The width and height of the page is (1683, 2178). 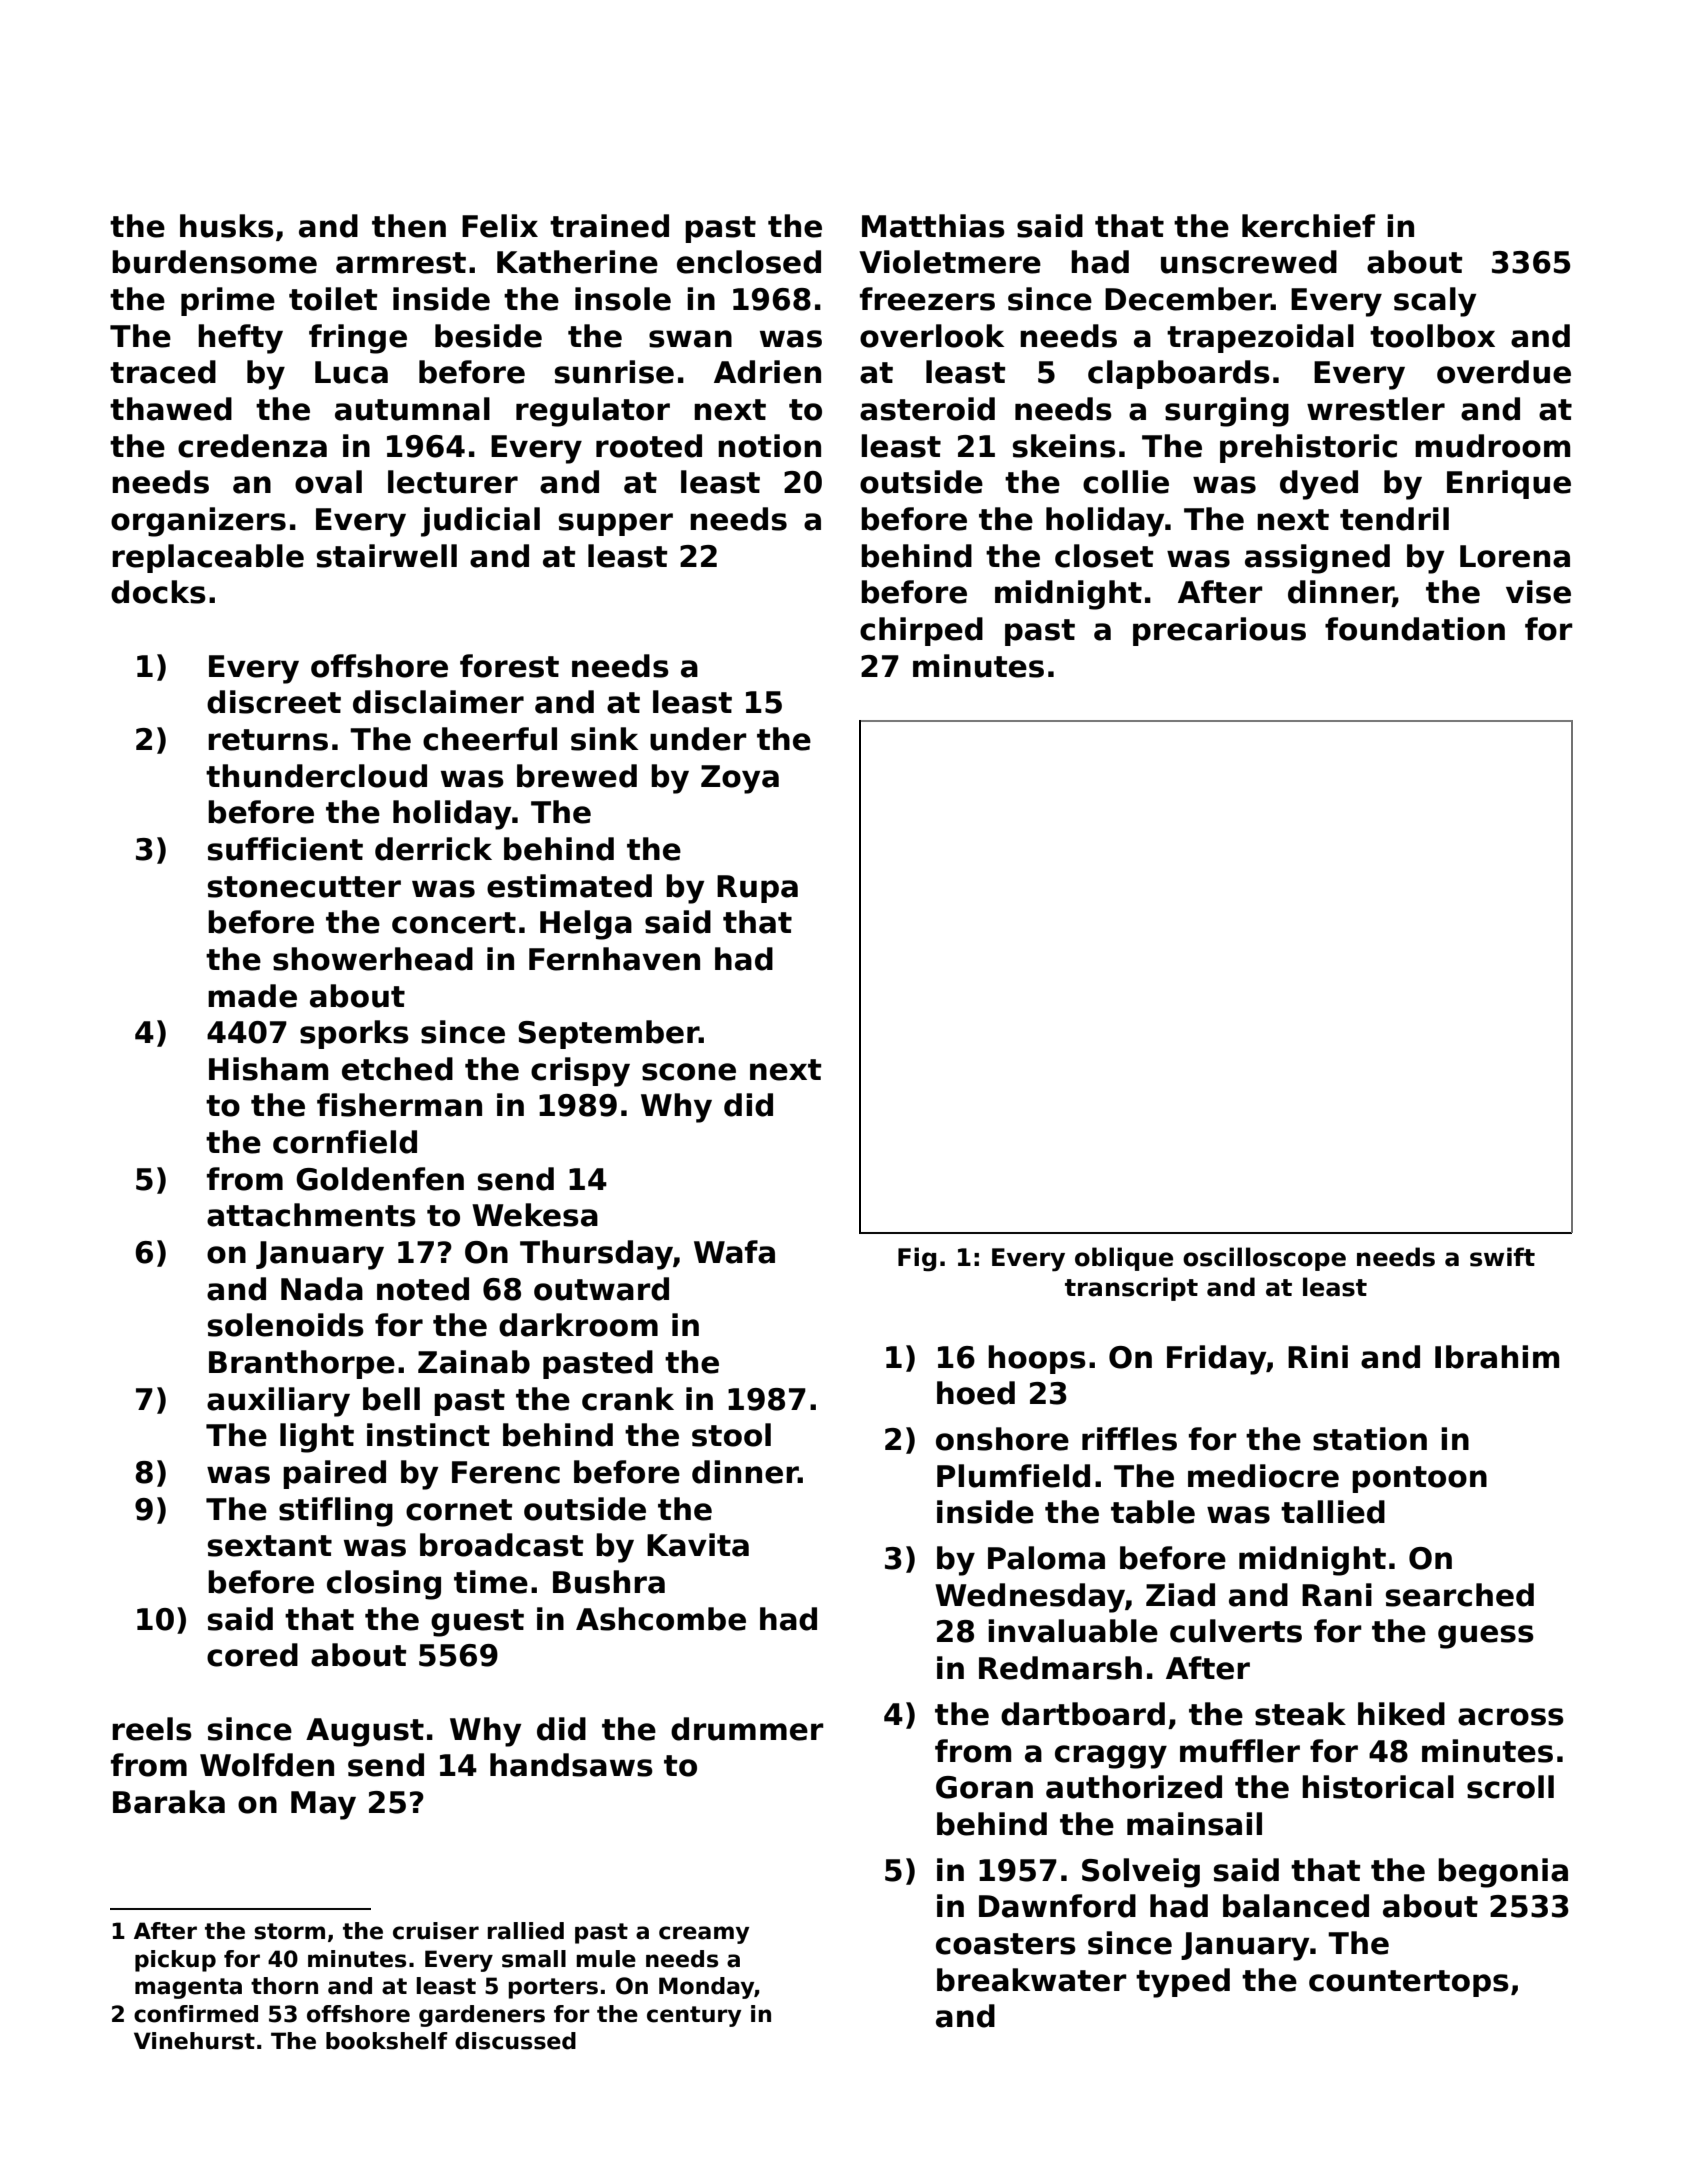 I want to click on swift, so click(x=1502, y=1257).
